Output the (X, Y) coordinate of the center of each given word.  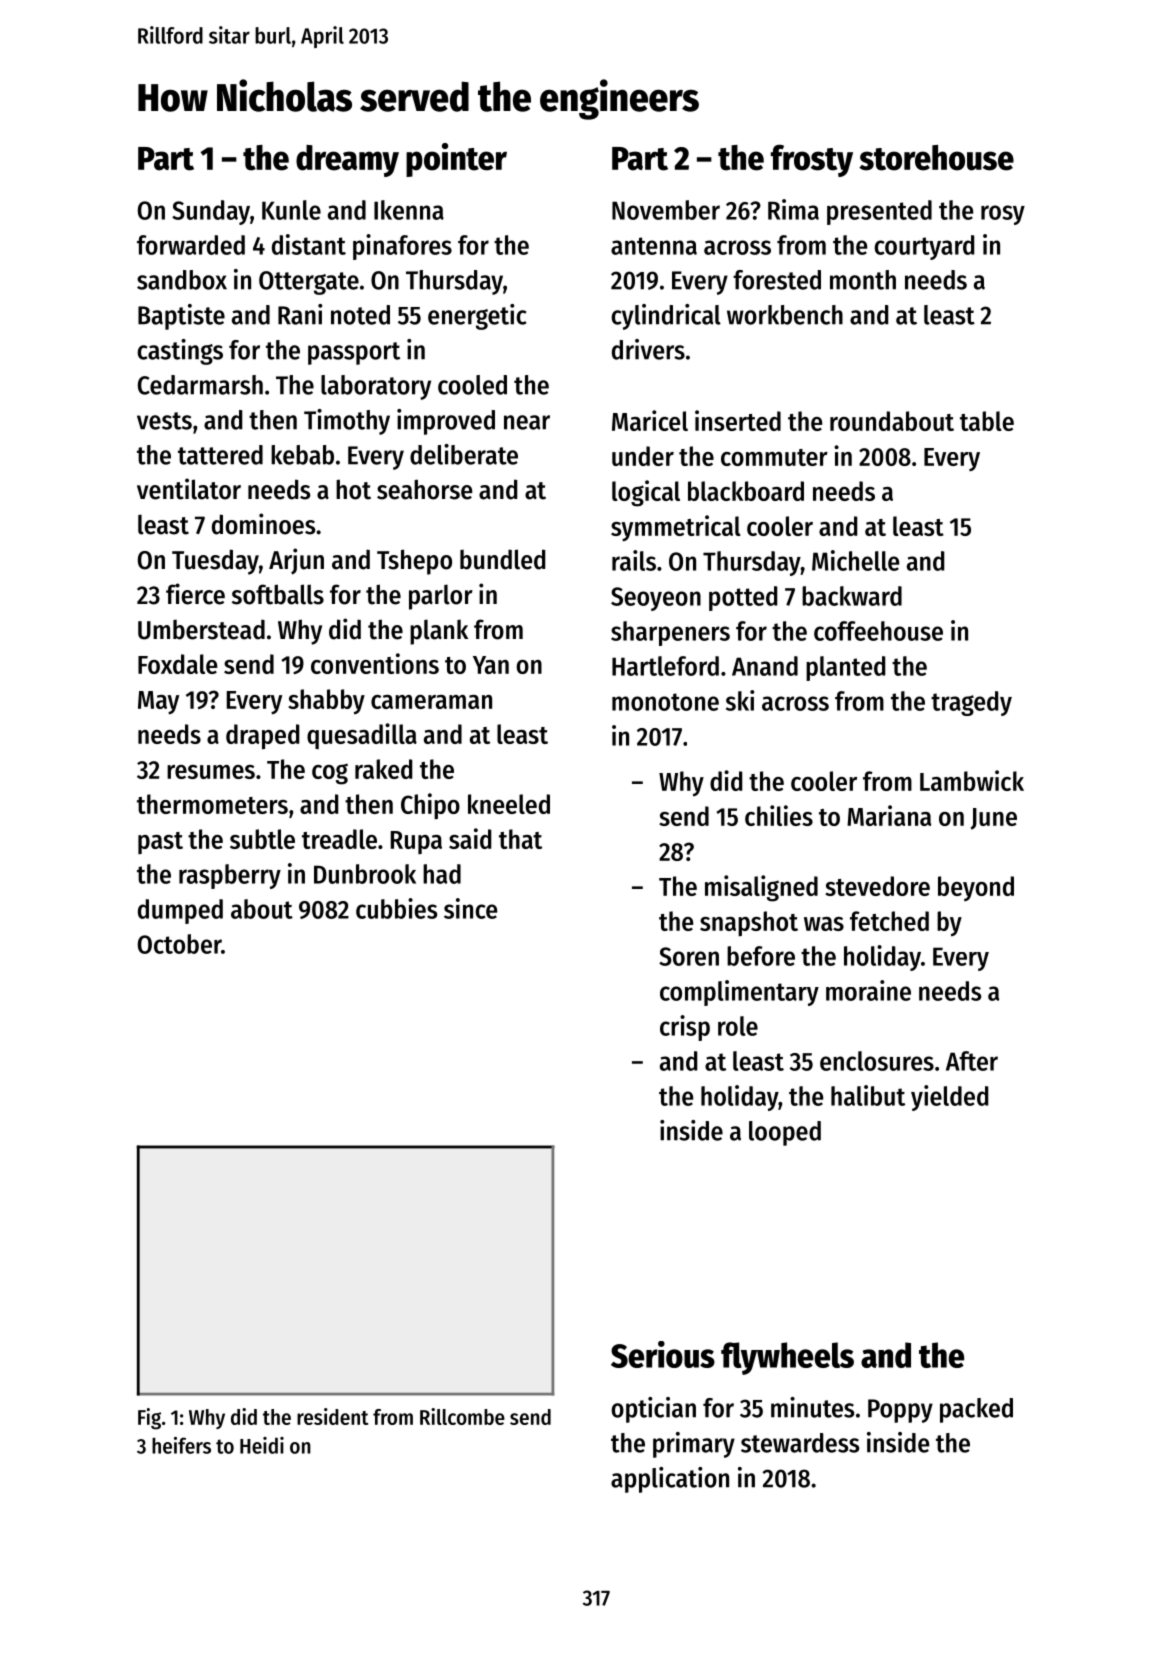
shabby (326, 702)
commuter (774, 457)
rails (634, 560)
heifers (181, 1445)
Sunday (211, 212)
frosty (812, 160)
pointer (456, 160)
